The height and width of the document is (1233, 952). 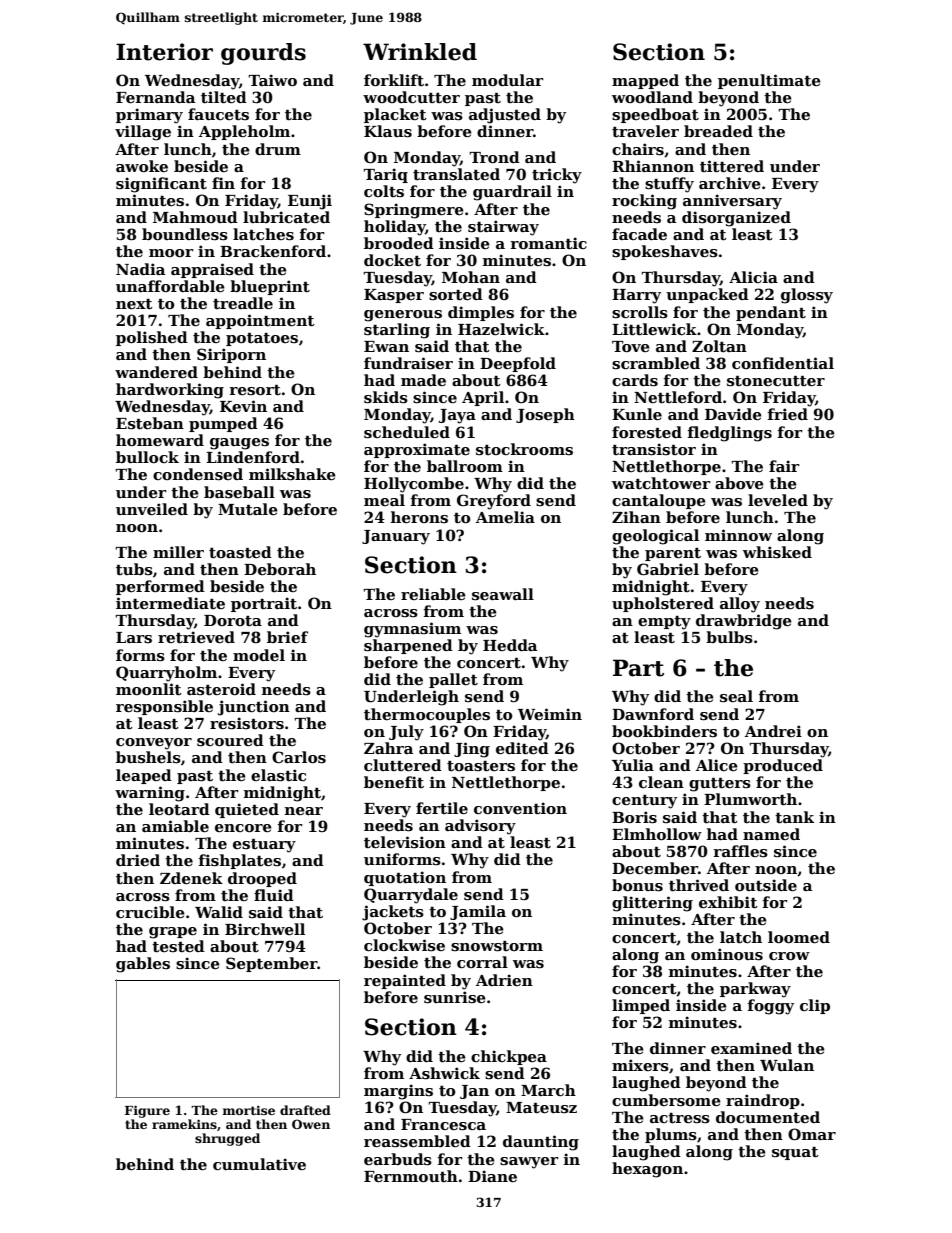 What do you see at coordinates (545, 415) in the document?
I see `Joseph` at bounding box center [545, 415].
